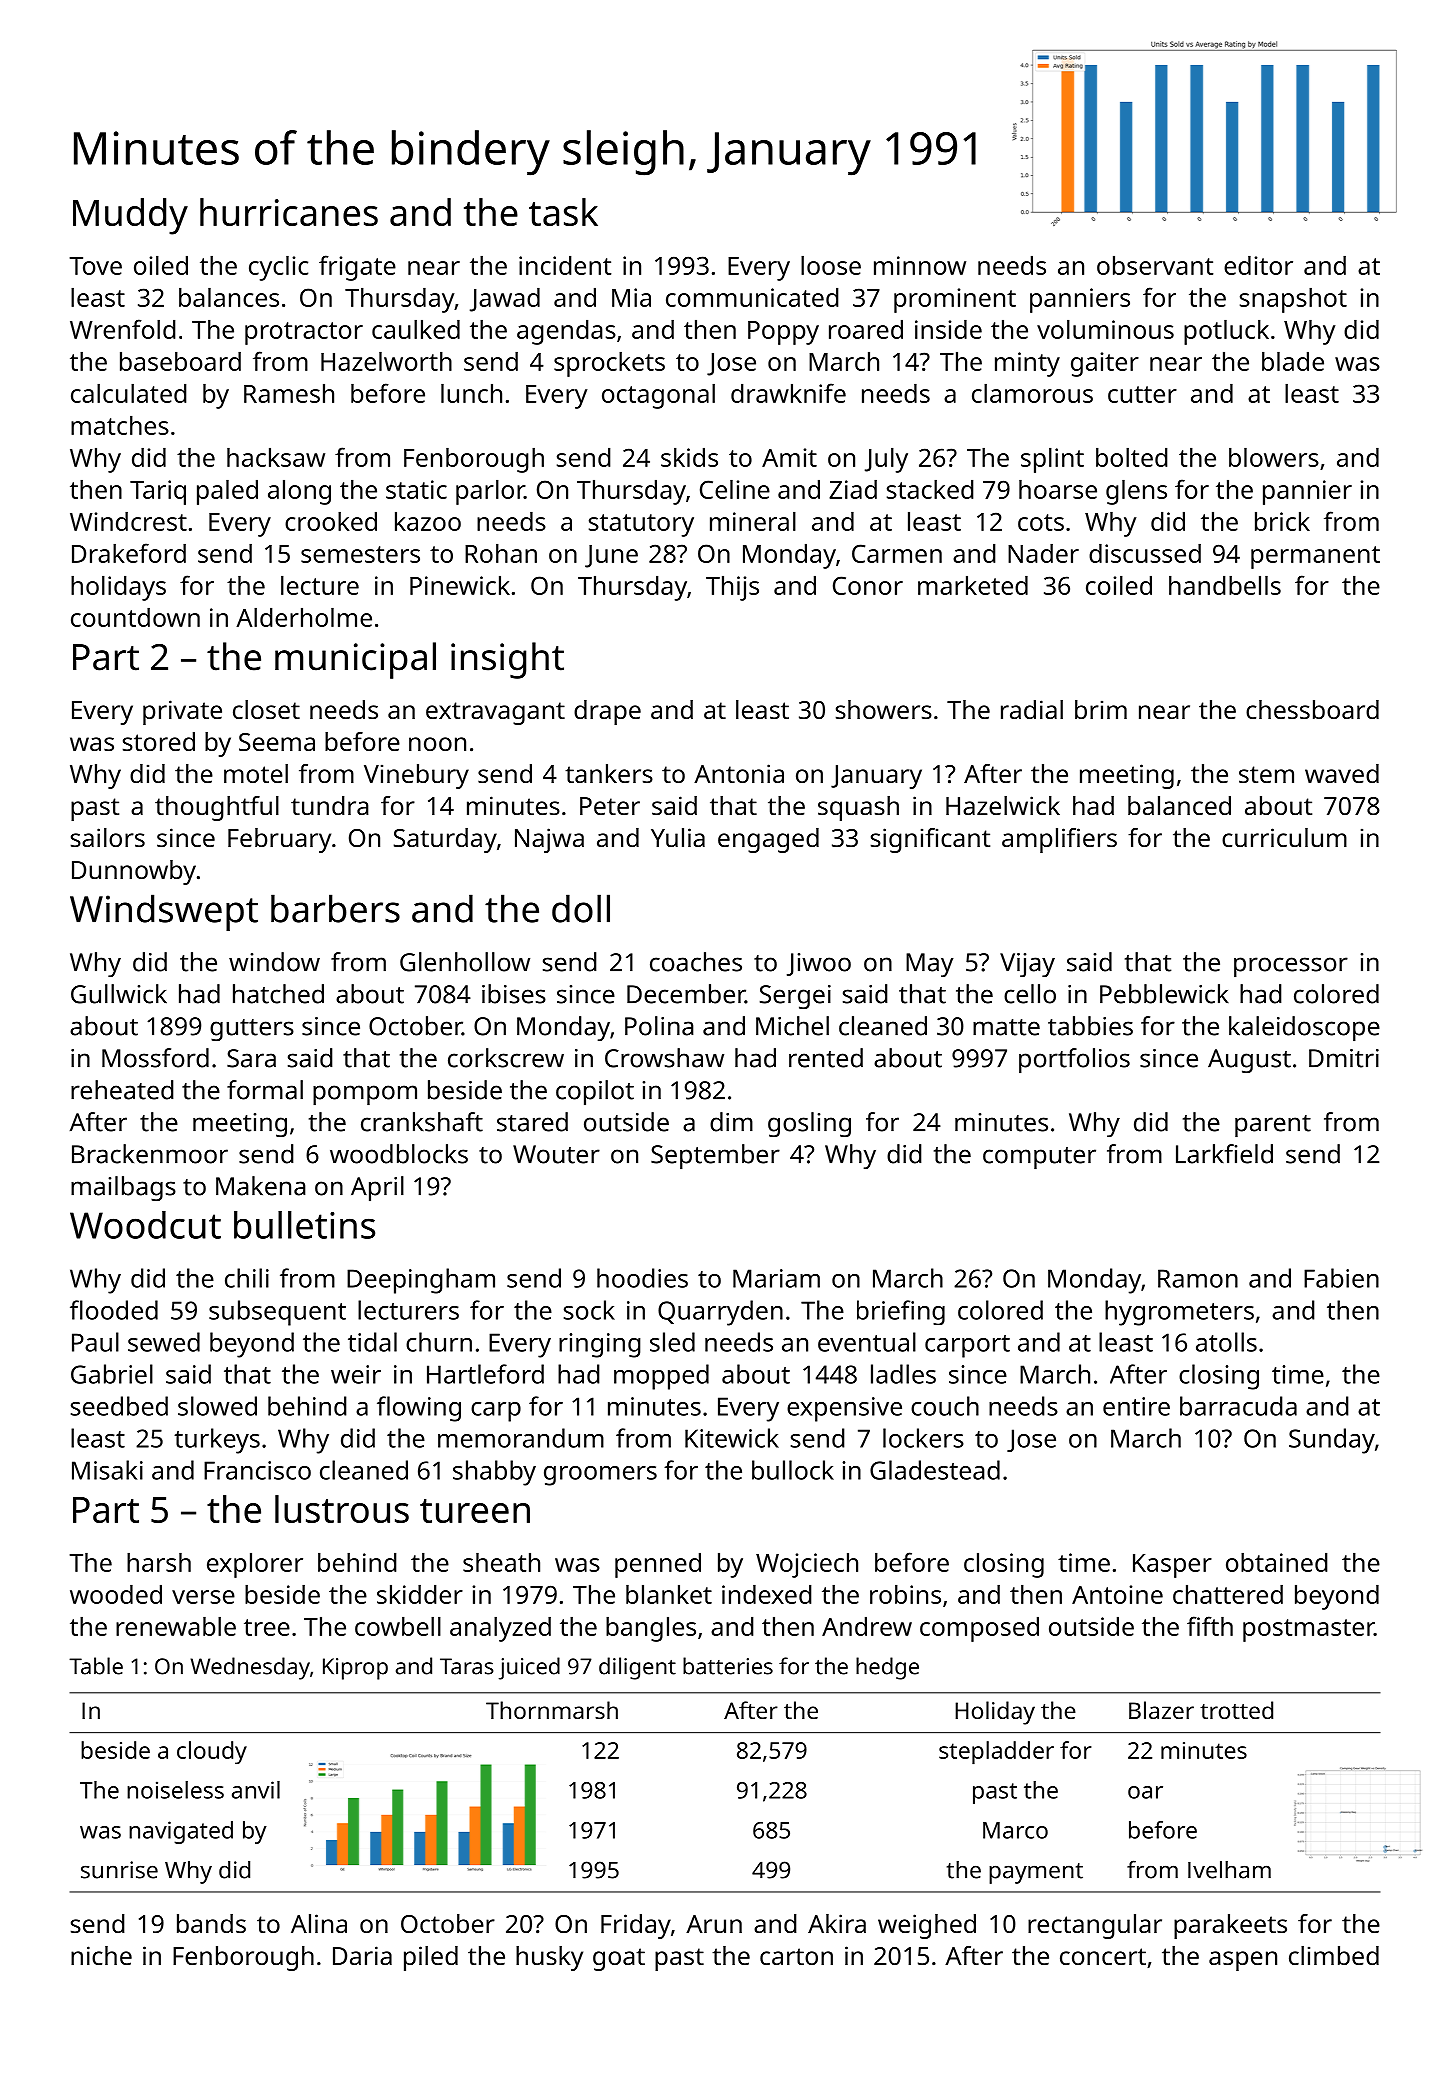  I want to click on carton, so click(796, 1956).
